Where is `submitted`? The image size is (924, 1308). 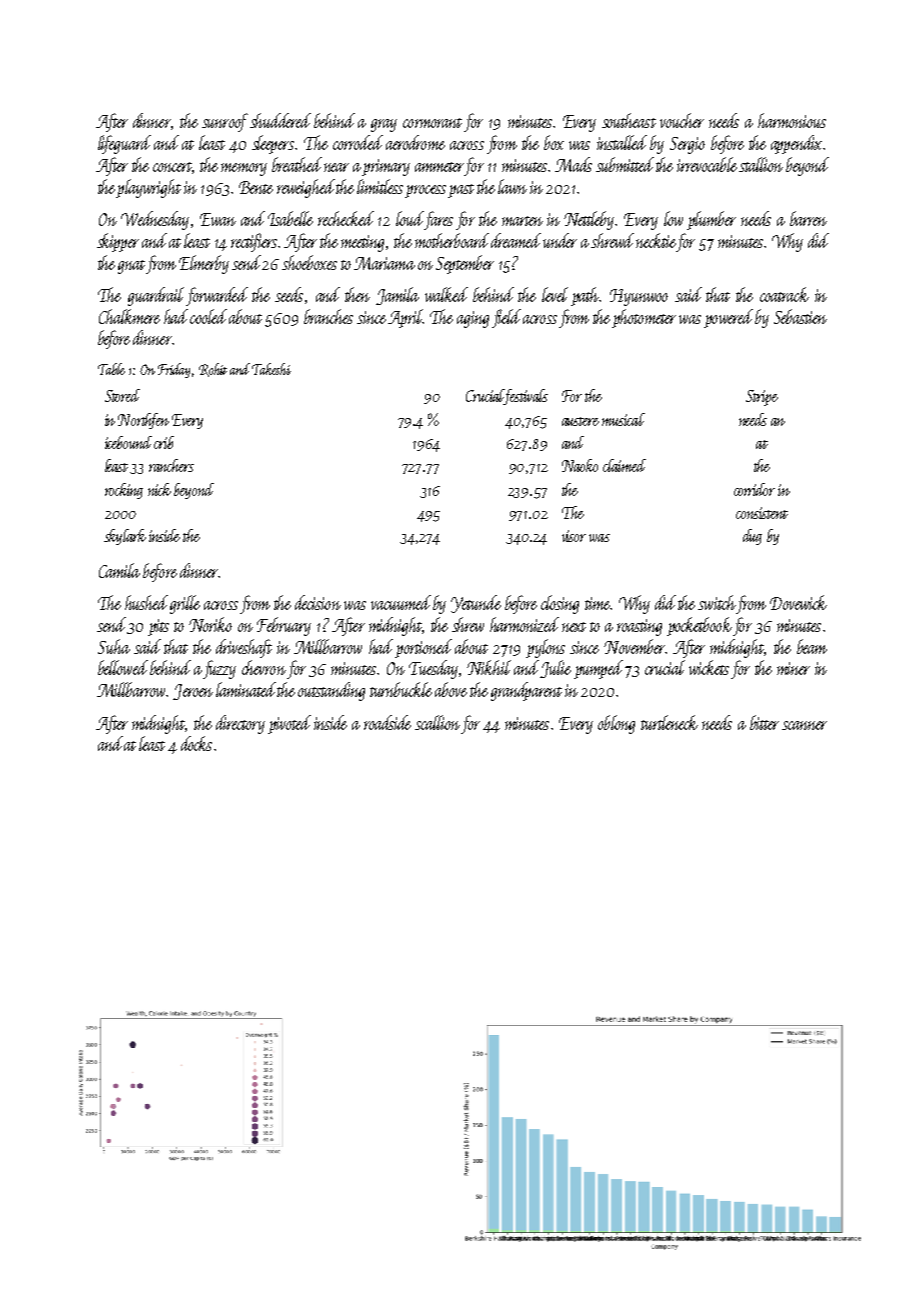 submitted is located at coordinates (625, 164).
